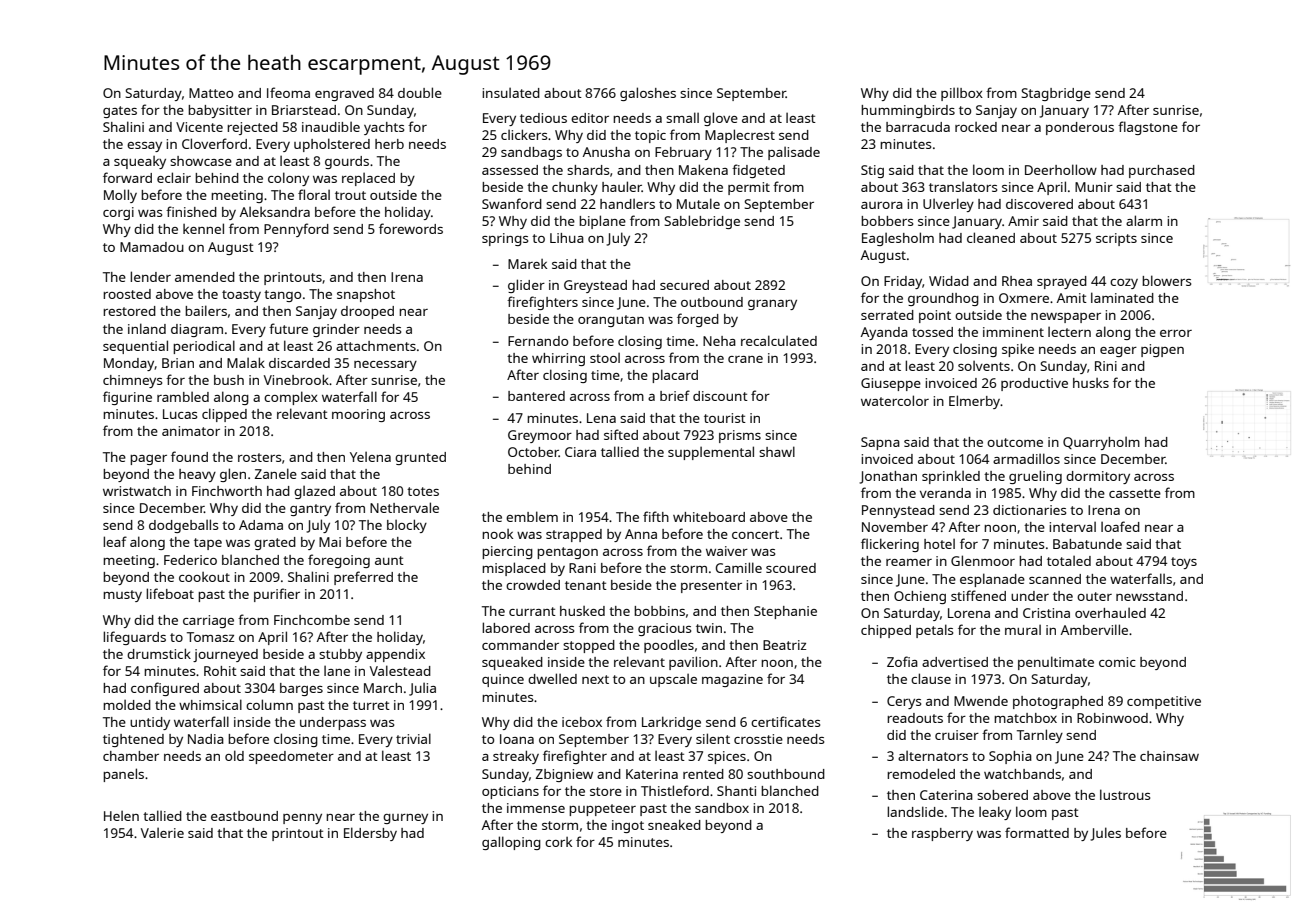  I want to click on Mai, so click(330, 542).
